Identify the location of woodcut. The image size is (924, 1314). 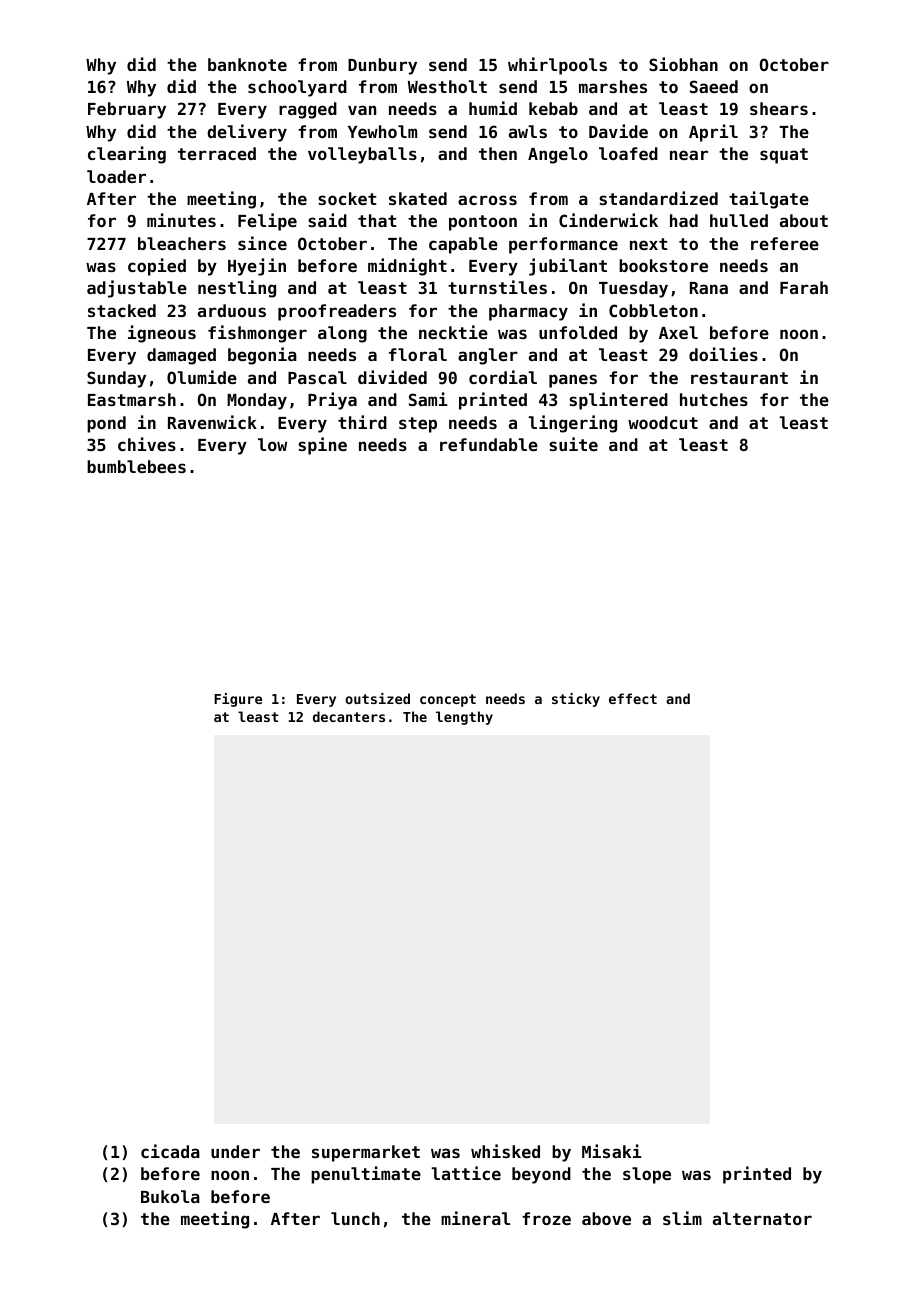
(663, 422).
